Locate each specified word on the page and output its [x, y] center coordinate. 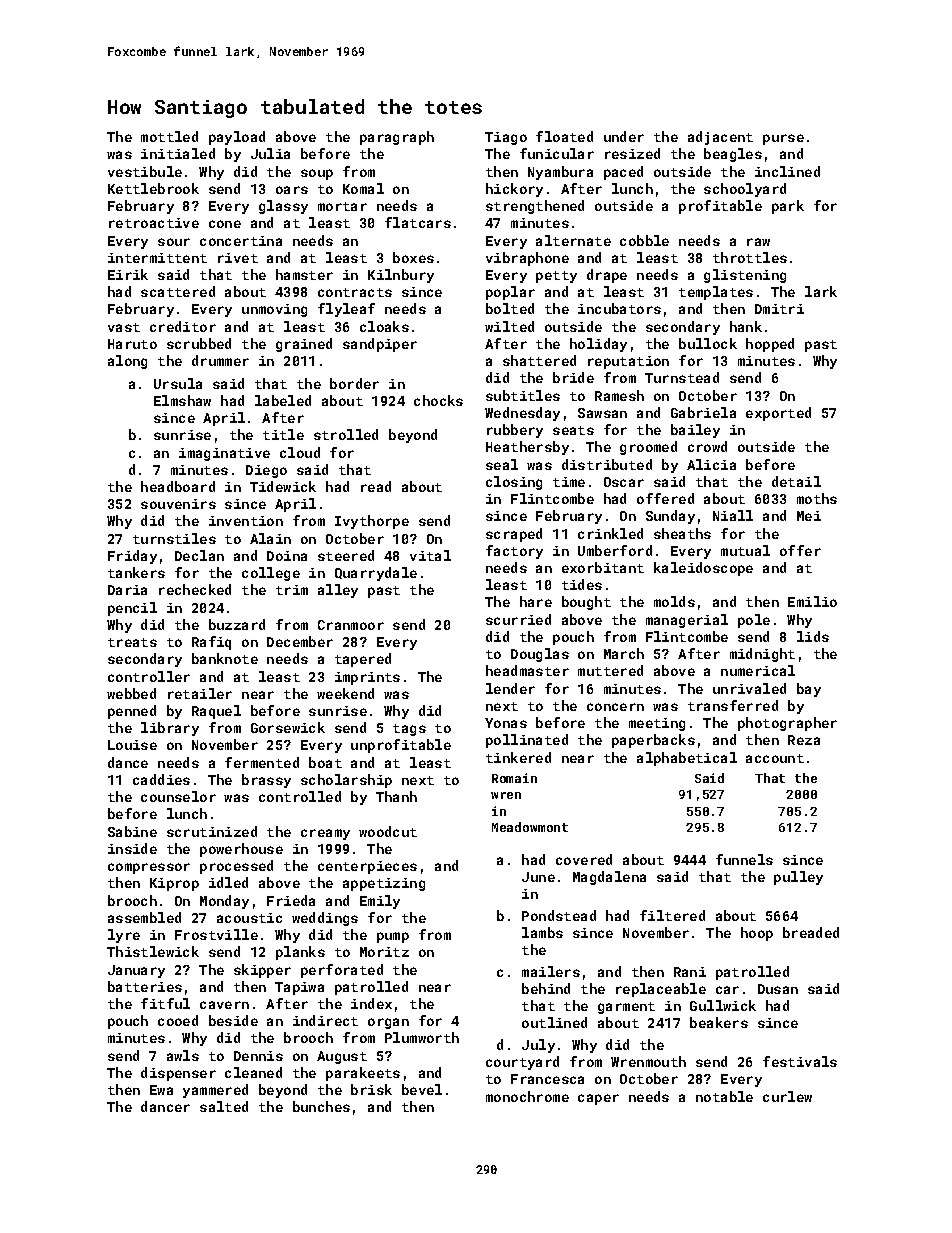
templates [716, 293]
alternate [573, 240]
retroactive [154, 223]
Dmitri [779, 309]
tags [409, 730]
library [170, 729]
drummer [220, 360]
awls [183, 1055]
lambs [542, 932]
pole [754, 621]
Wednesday [522, 414]
